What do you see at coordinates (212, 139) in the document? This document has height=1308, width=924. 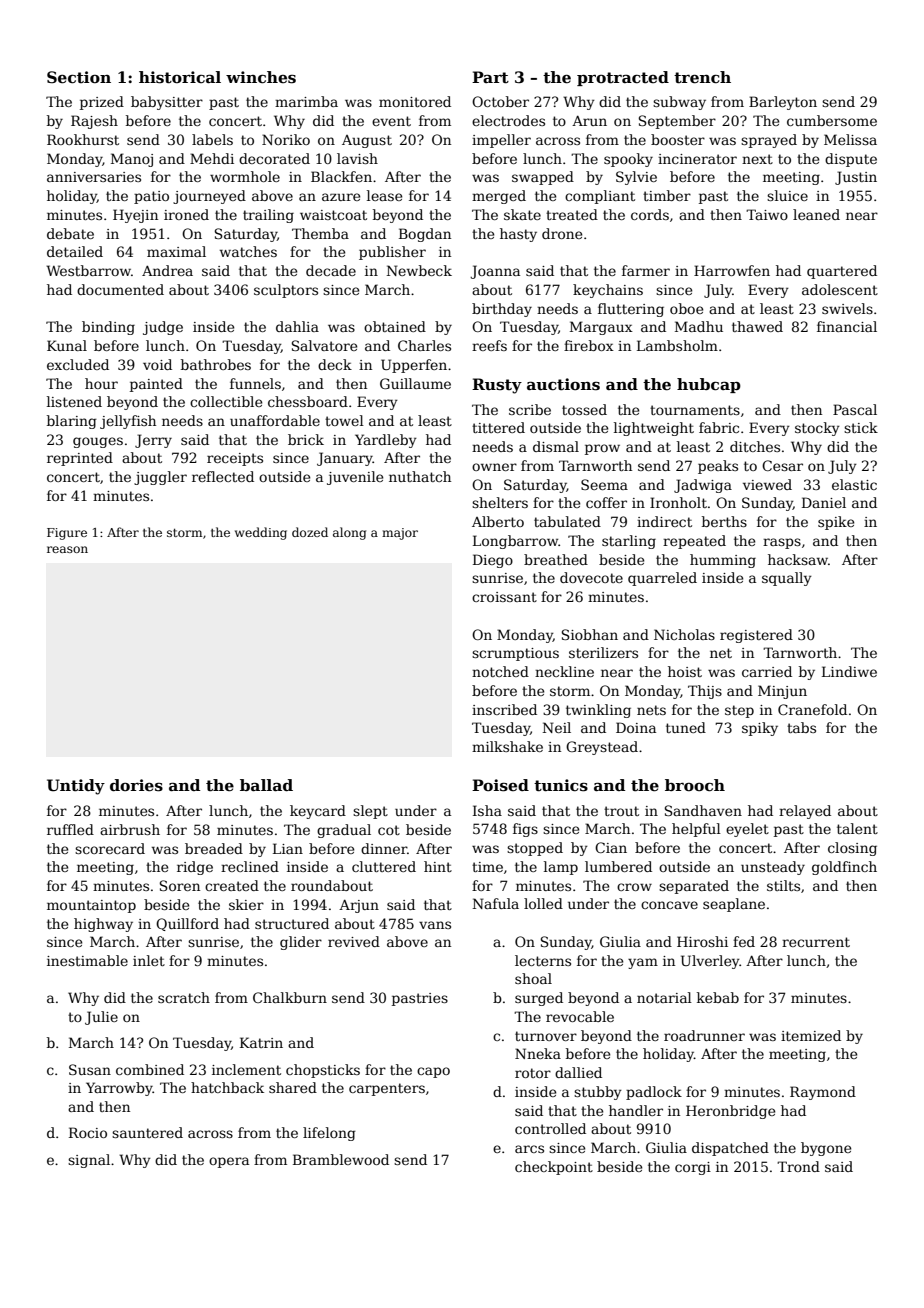 I see `labels` at bounding box center [212, 139].
